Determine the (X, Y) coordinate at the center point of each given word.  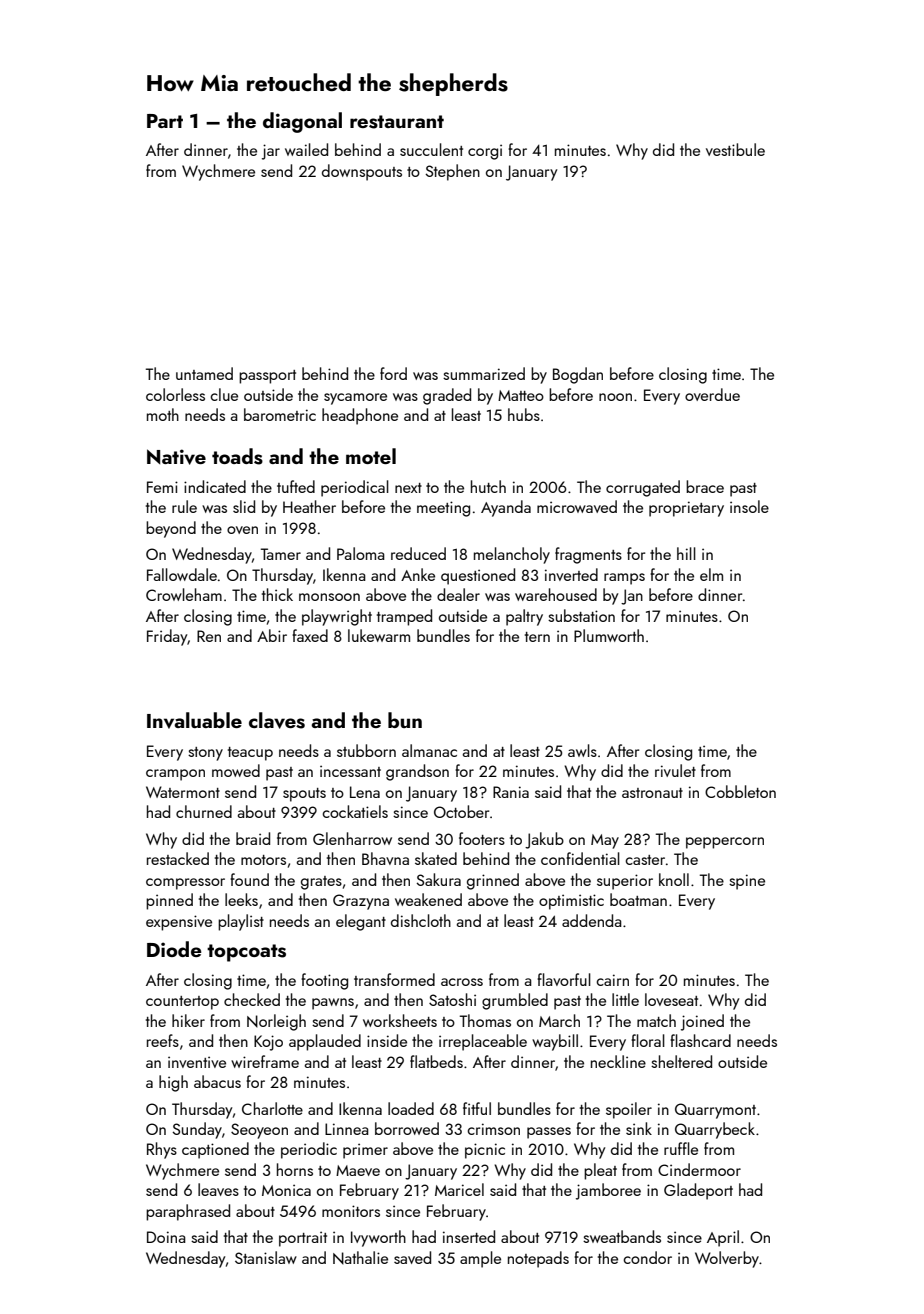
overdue (712, 394)
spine (747, 882)
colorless (175, 394)
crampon (175, 775)
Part (165, 121)
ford (393, 373)
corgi (485, 152)
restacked (178, 858)
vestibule (735, 149)
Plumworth (609, 635)
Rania (511, 792)
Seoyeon (259, 1131)
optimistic (571, 902)
